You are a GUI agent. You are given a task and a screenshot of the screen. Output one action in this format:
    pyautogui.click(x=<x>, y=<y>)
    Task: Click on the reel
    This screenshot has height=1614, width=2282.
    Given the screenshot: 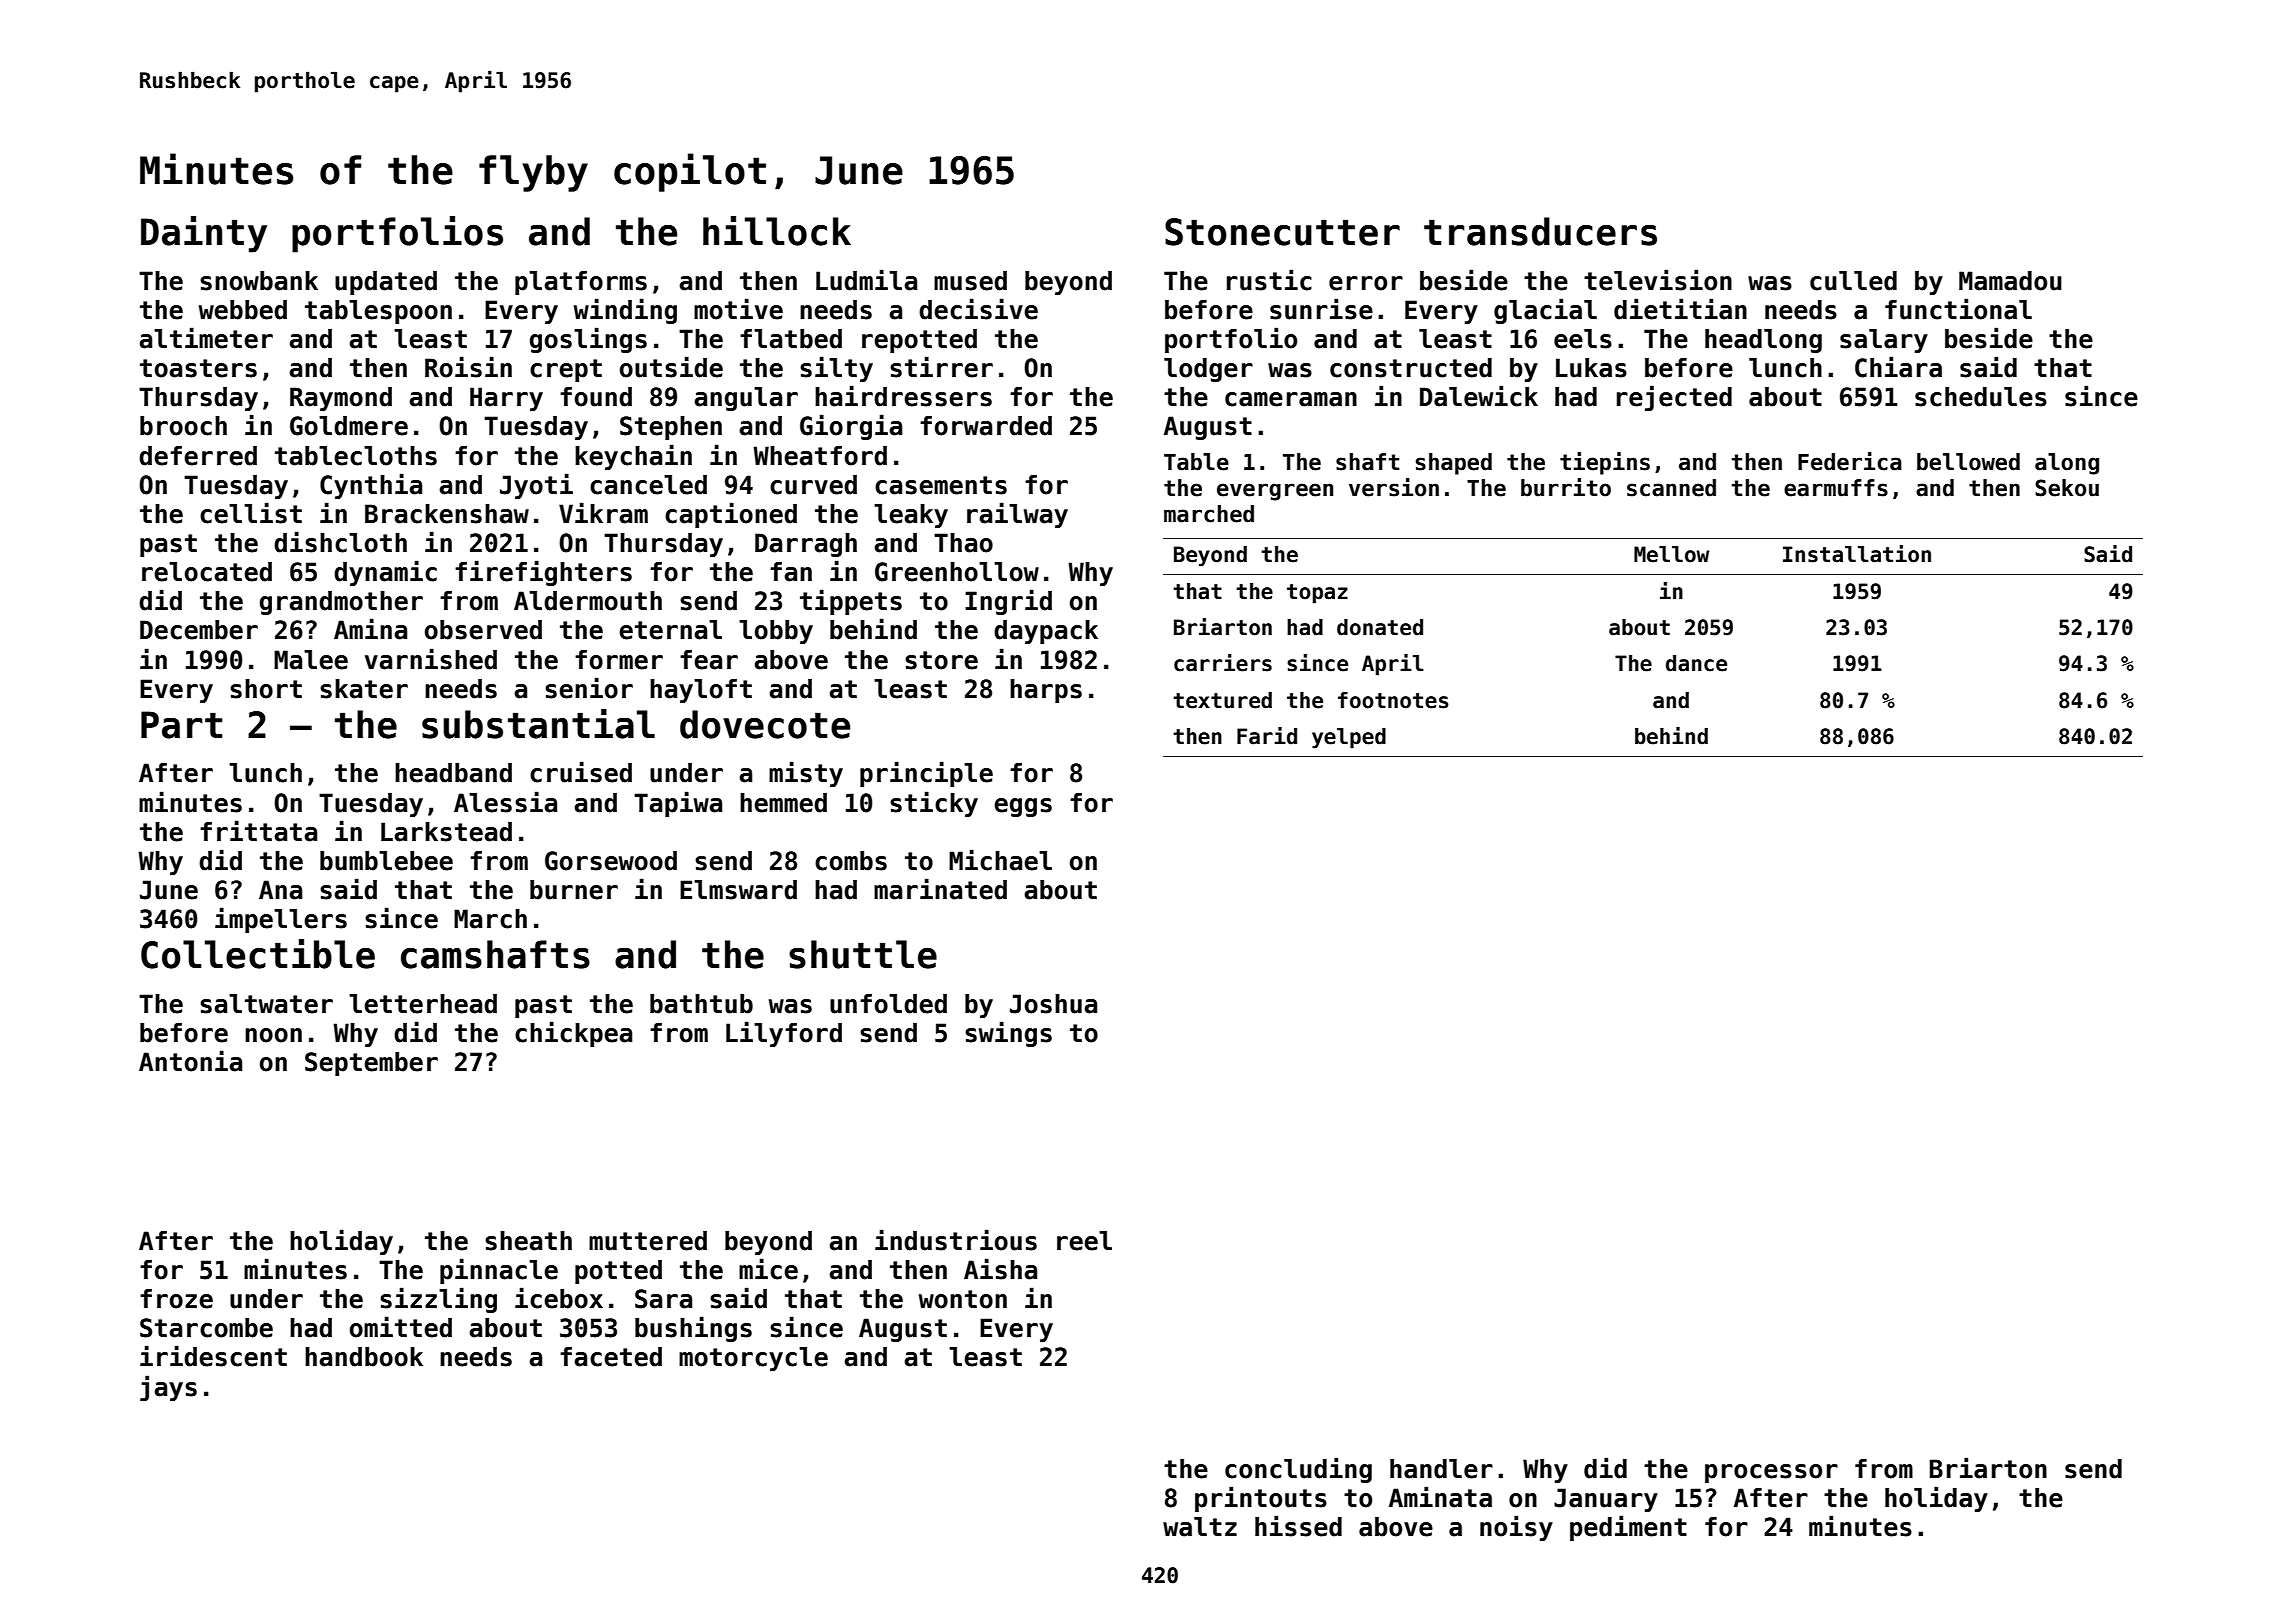 What is the action you would take?
    pyautogui.click(x=1084, y=1241)
